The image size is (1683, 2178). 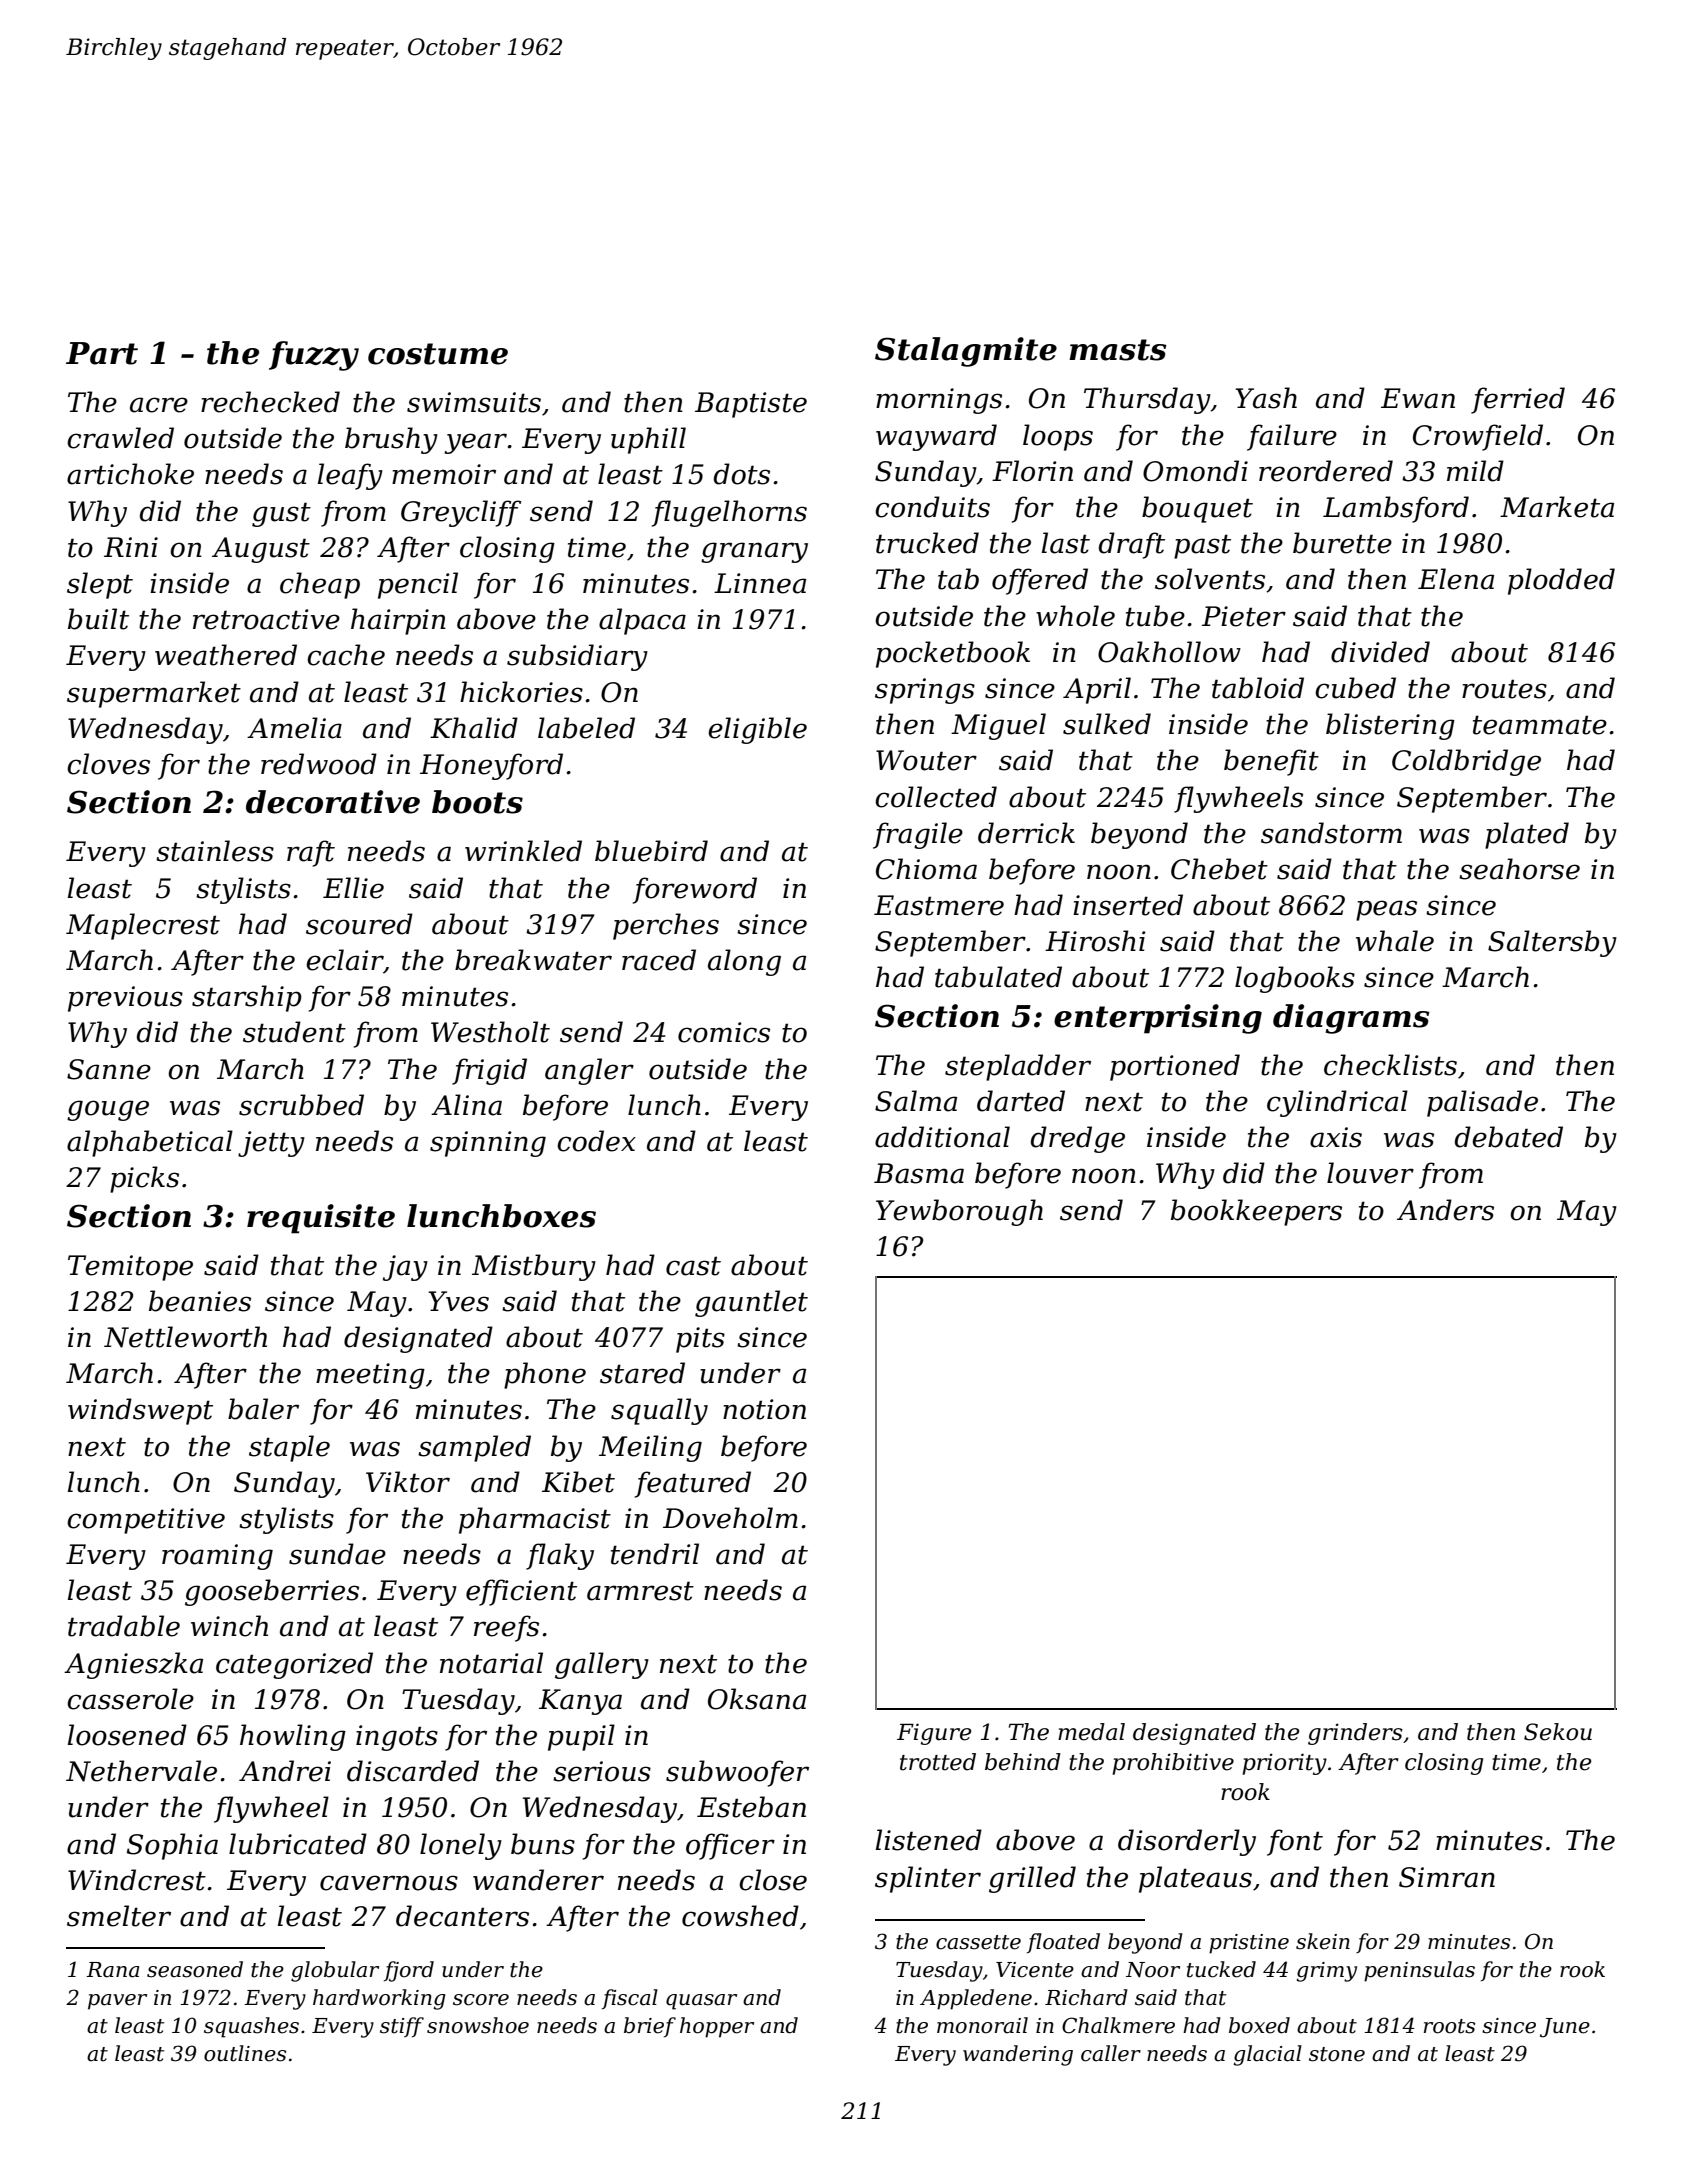 What do you see at coordinates (966, 352) in the page?
I see `Stalagmite` at bounding box center [966, 352].
